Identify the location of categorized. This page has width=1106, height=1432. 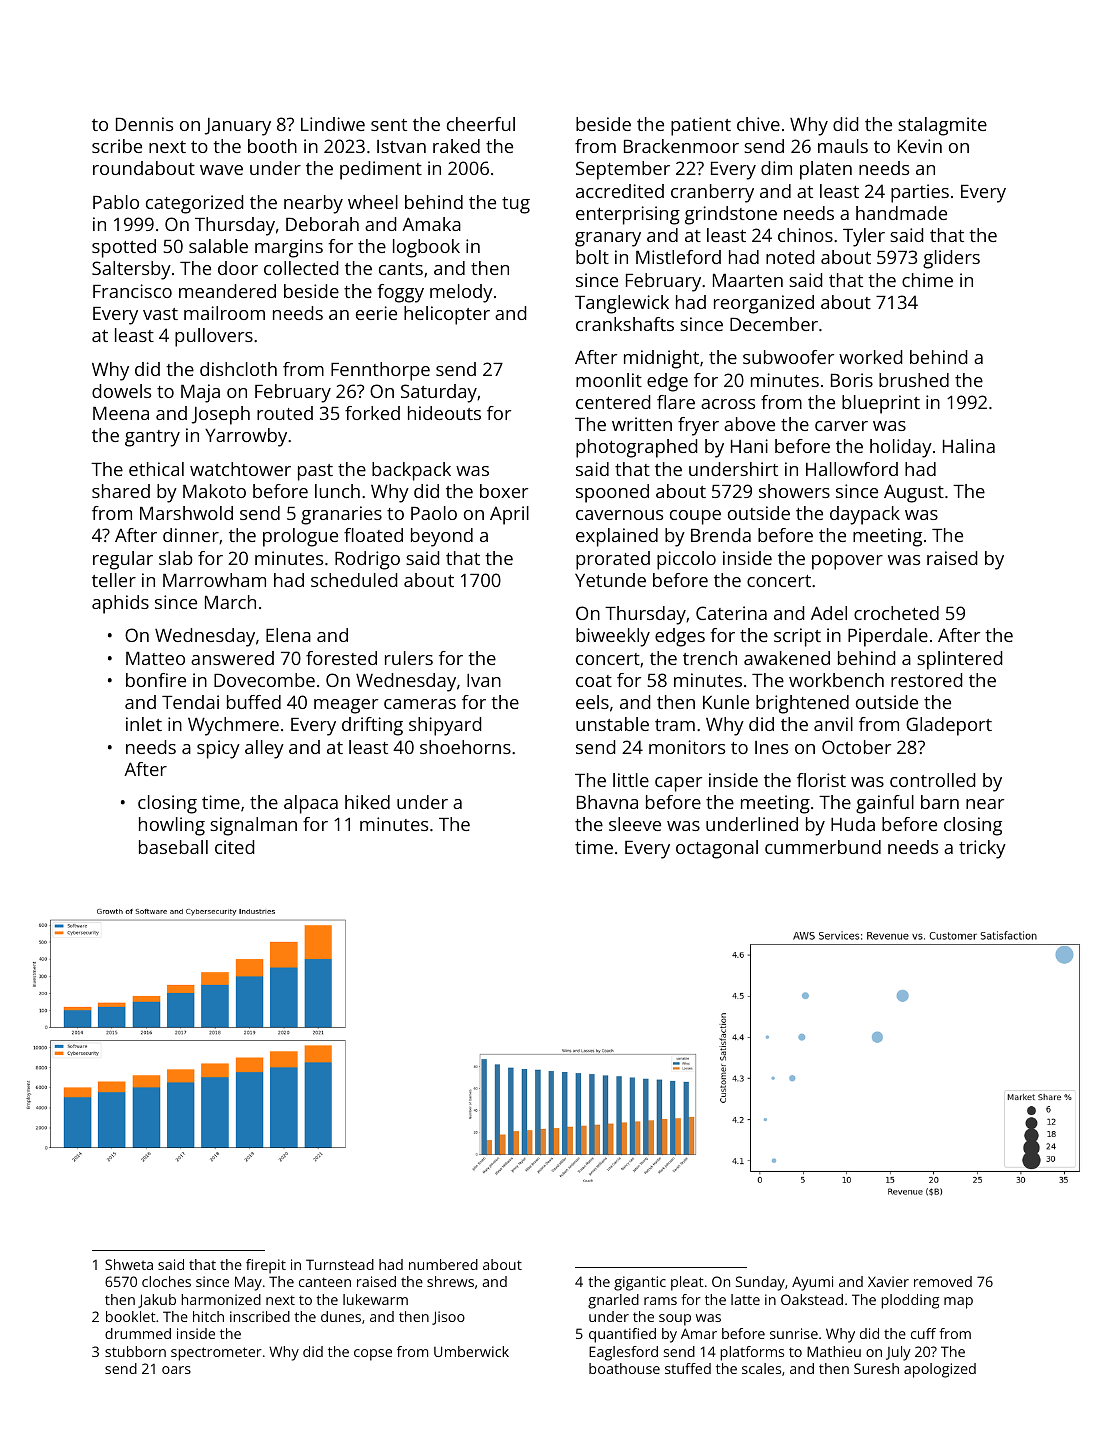
(194, 204).
